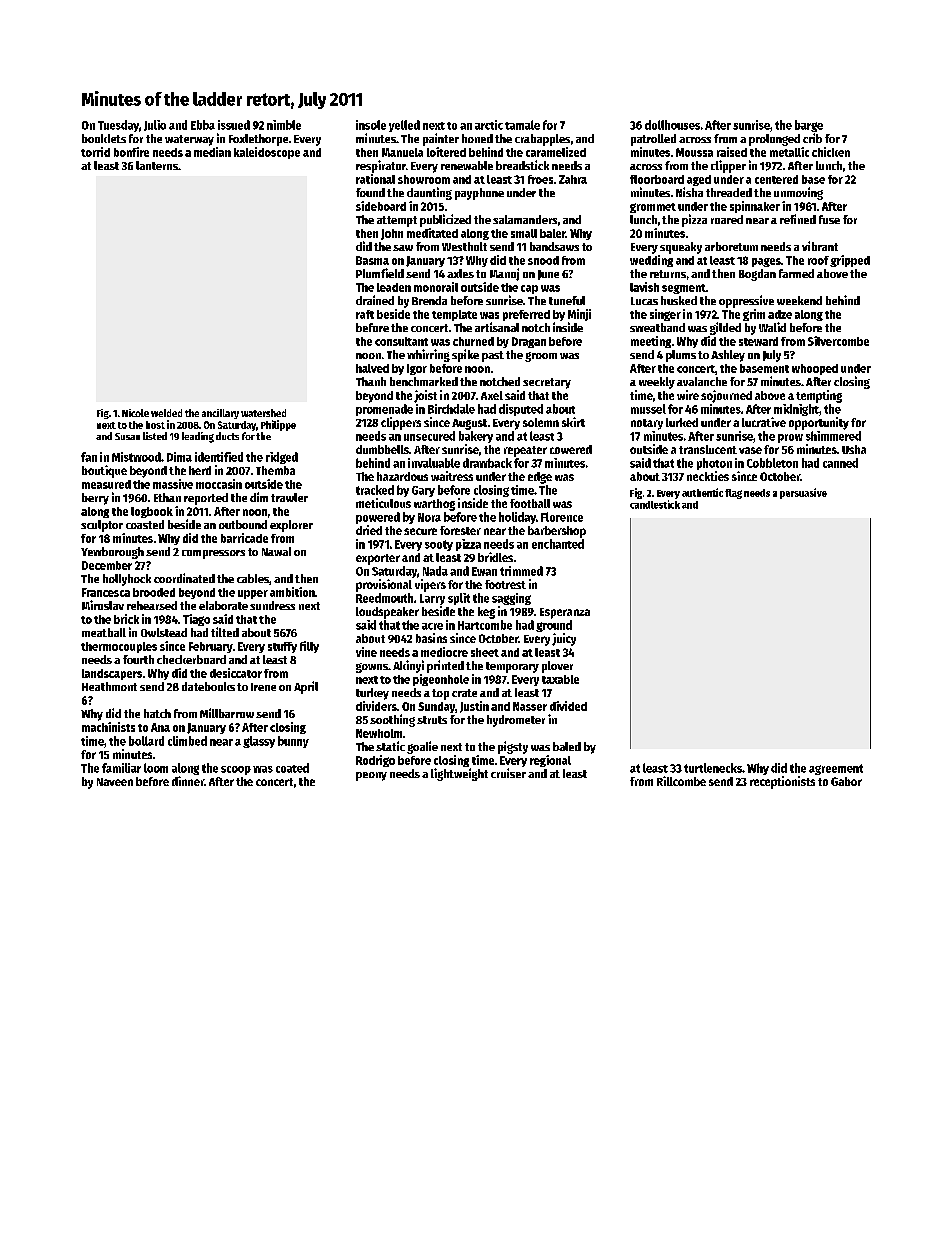 The width and height of the screenshot is (952, 1233). I want to click on steward, so click(758, 341).
